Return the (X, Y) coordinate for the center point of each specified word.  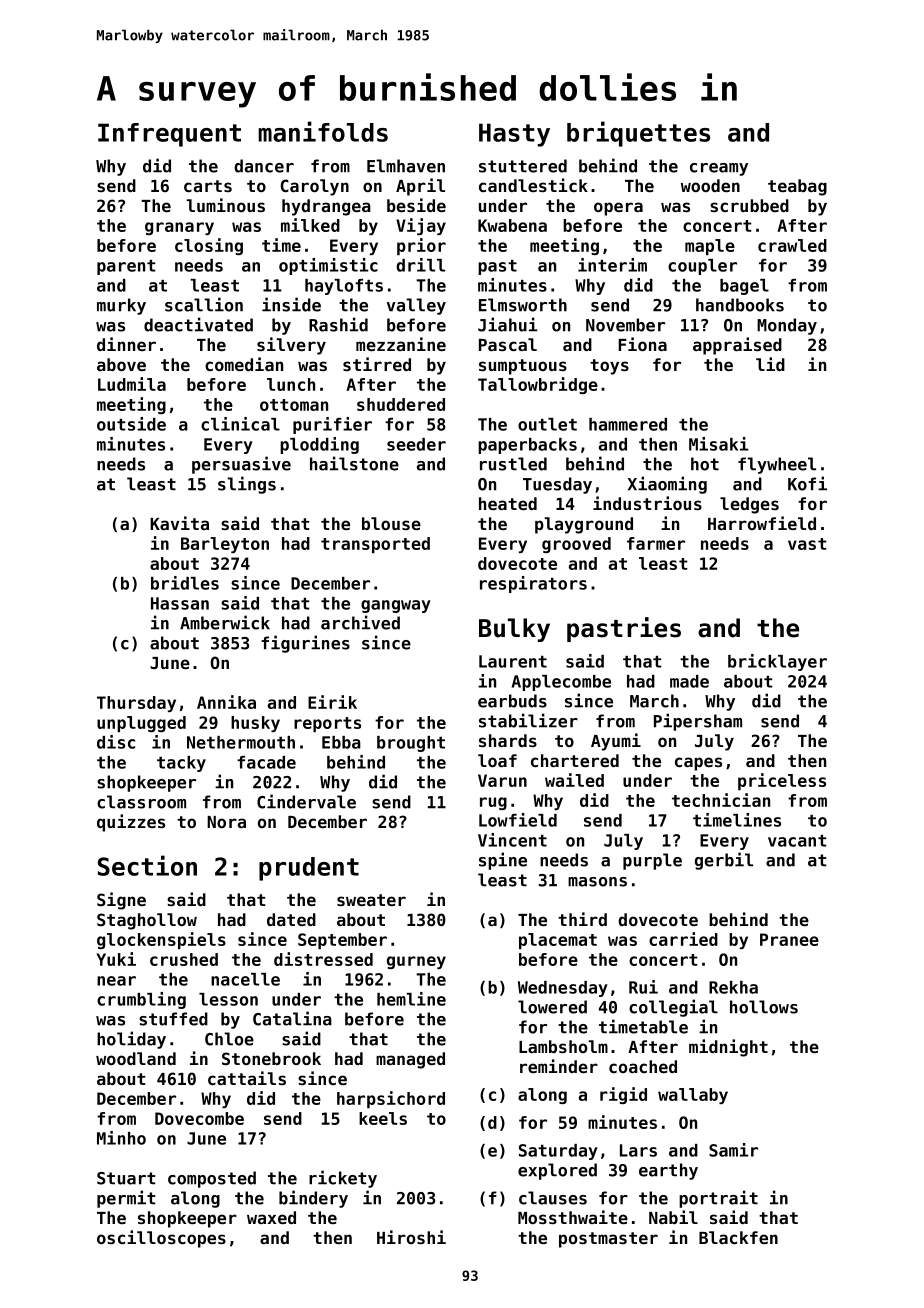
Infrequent (169, 135)
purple (652, 861)
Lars (638, 1150)
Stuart (126, 1178)
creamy (719, 169)
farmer (656, 543)
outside (131, 424)
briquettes (638, 134)
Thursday (136, 704)
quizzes (131, 823)
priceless (782, 781)
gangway (396, 606)
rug (493, 803)
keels (383, 1118)
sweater (371, 900)
